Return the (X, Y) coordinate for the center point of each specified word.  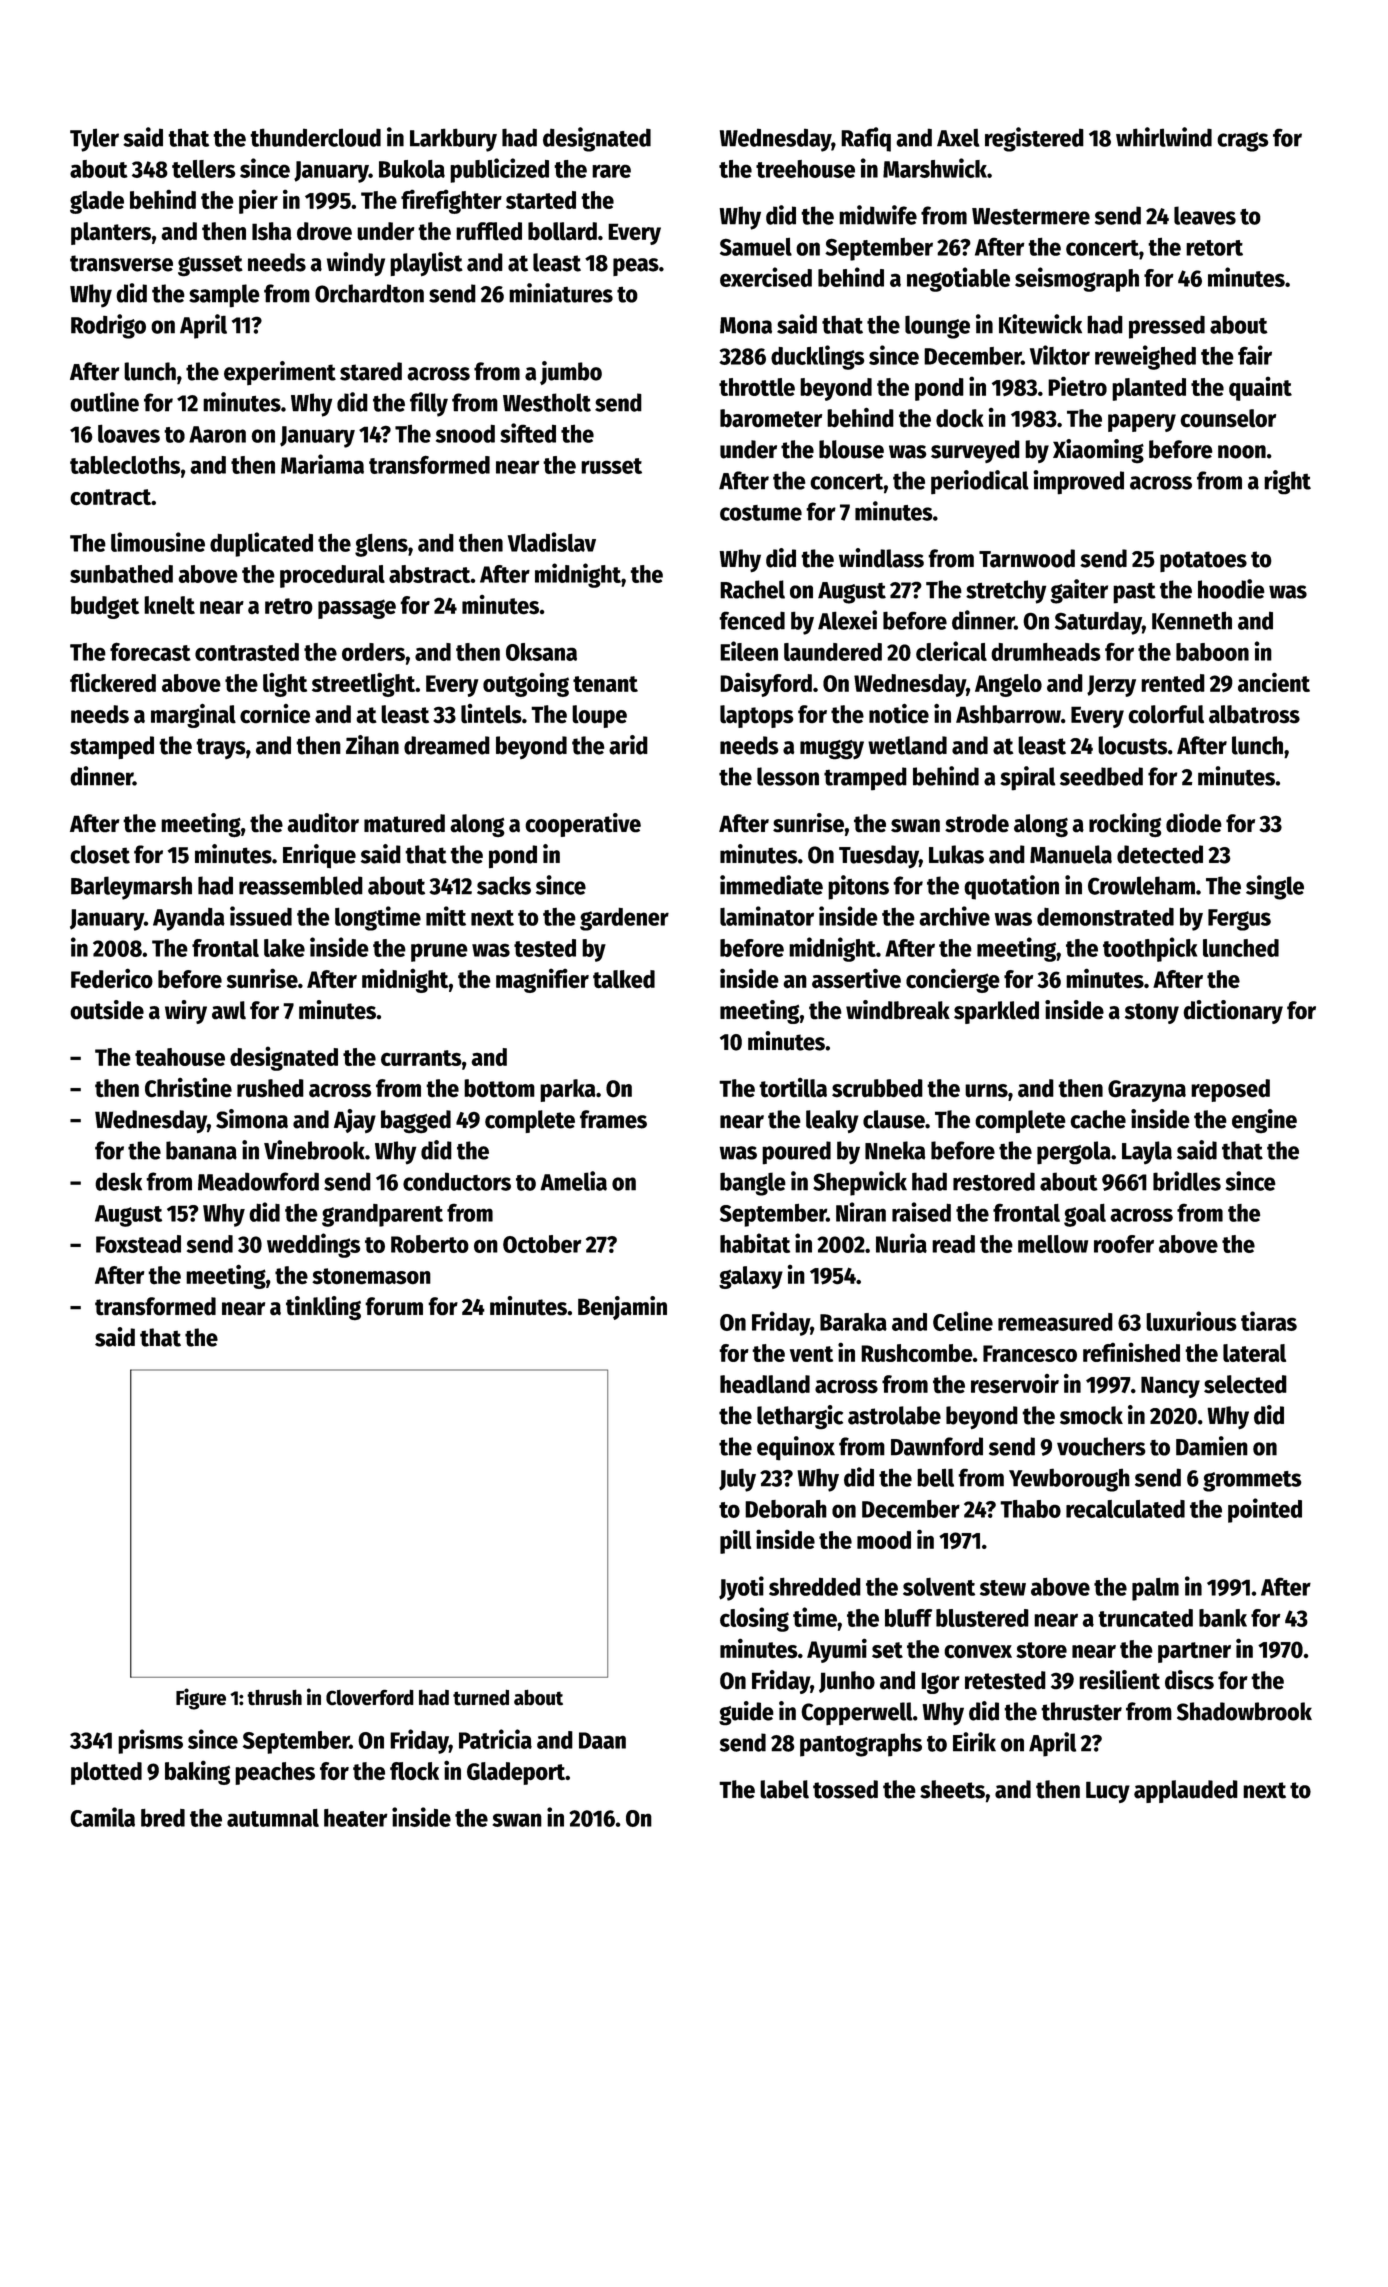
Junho (847, 1682)
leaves (1205, 215)
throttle (757, 387)
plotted (106, 1773)
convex (978, 1652)
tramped (865, 779)
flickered (113, 682)
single (1275, 887)
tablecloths (125, 465)
